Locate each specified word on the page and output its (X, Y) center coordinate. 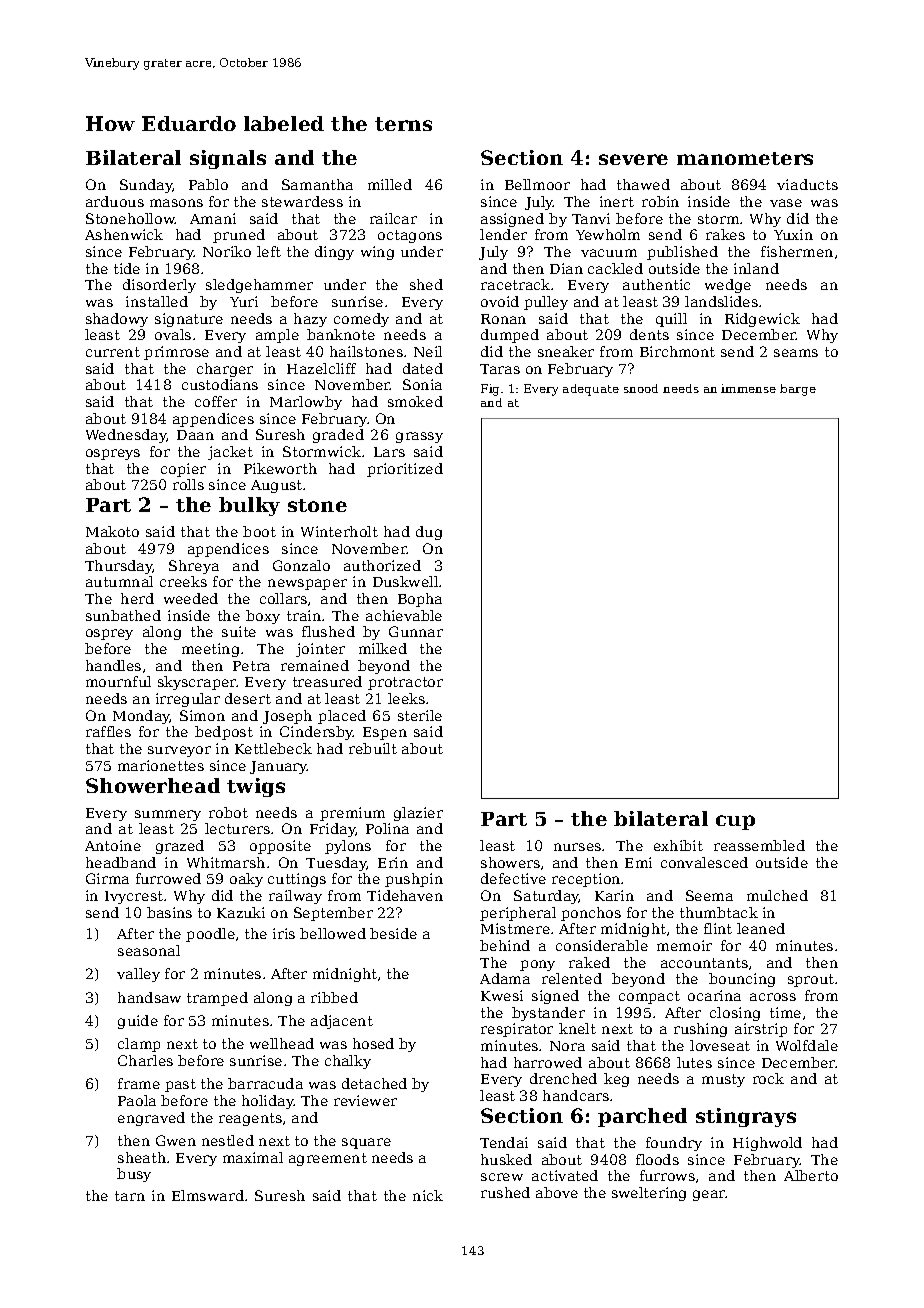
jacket (230, 453)
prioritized (405, 470)
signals (228, 159)
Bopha (420, 600)
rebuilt (373, 748)
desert (248, 698)
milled (390, 184)
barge (798, 390)
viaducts (807, 184)
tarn (130, 1196)
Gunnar (416, 631)
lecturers (237, 828)
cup (735, 822)
